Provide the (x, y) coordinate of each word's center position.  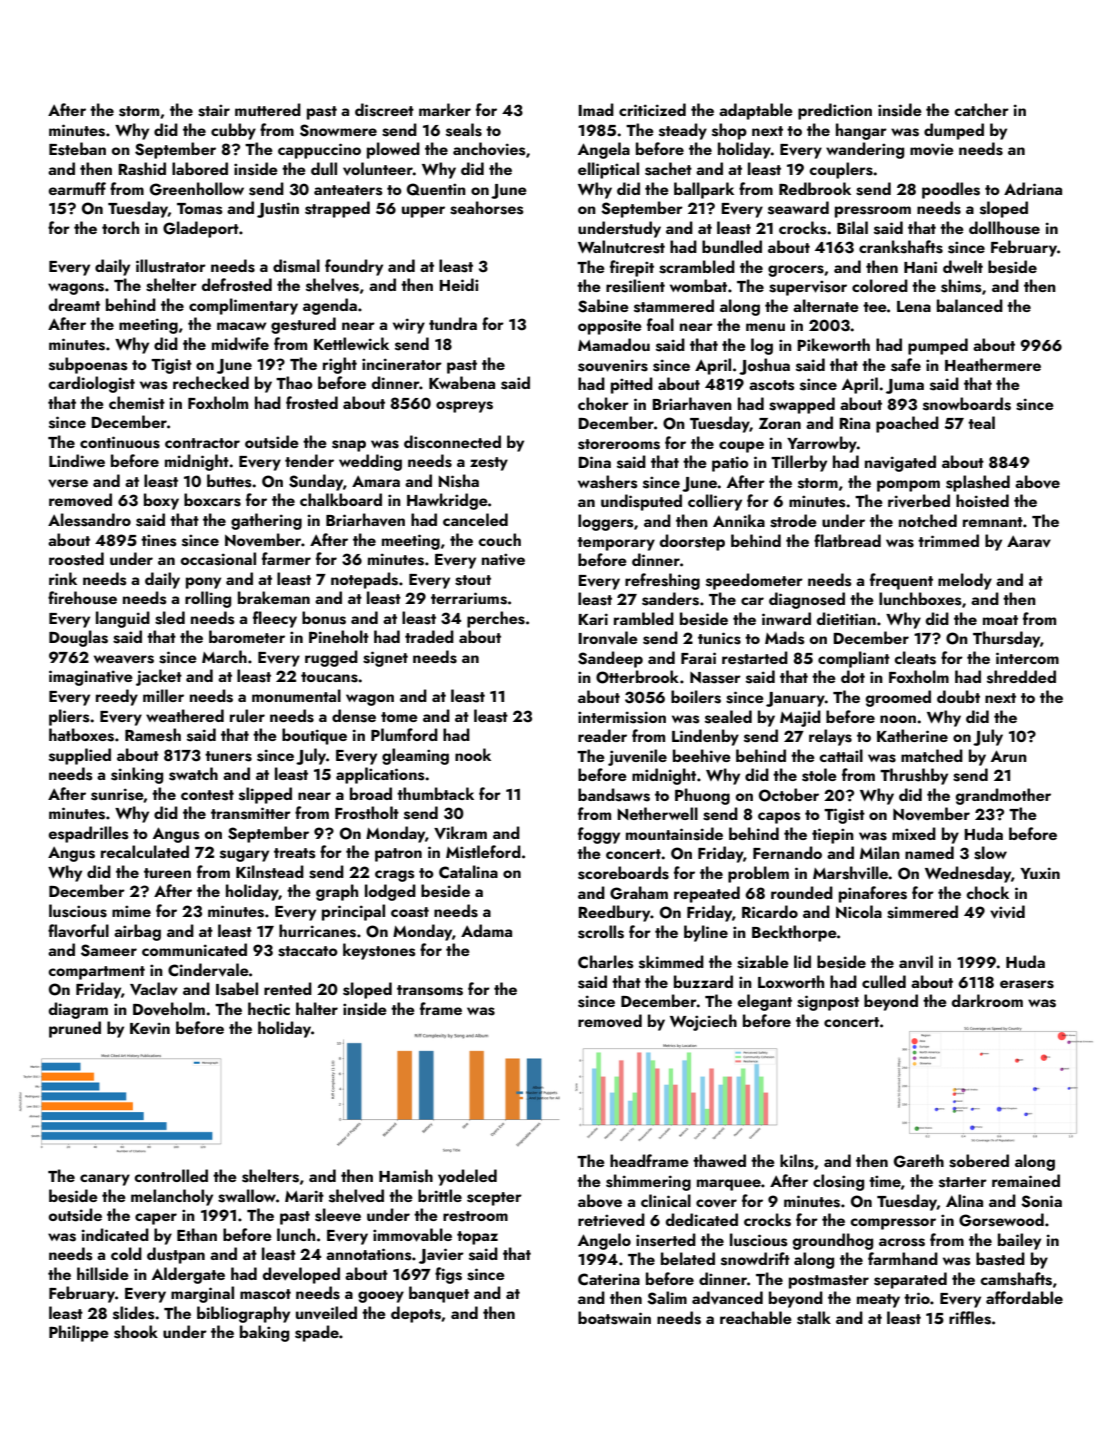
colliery (715, 502)
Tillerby (799, 463)
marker (445, 109)
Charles (605, 962)
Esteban (77, 149)
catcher (981, 109)
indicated (115, 1234)
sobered (979, 1161)
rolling (208, 599)
